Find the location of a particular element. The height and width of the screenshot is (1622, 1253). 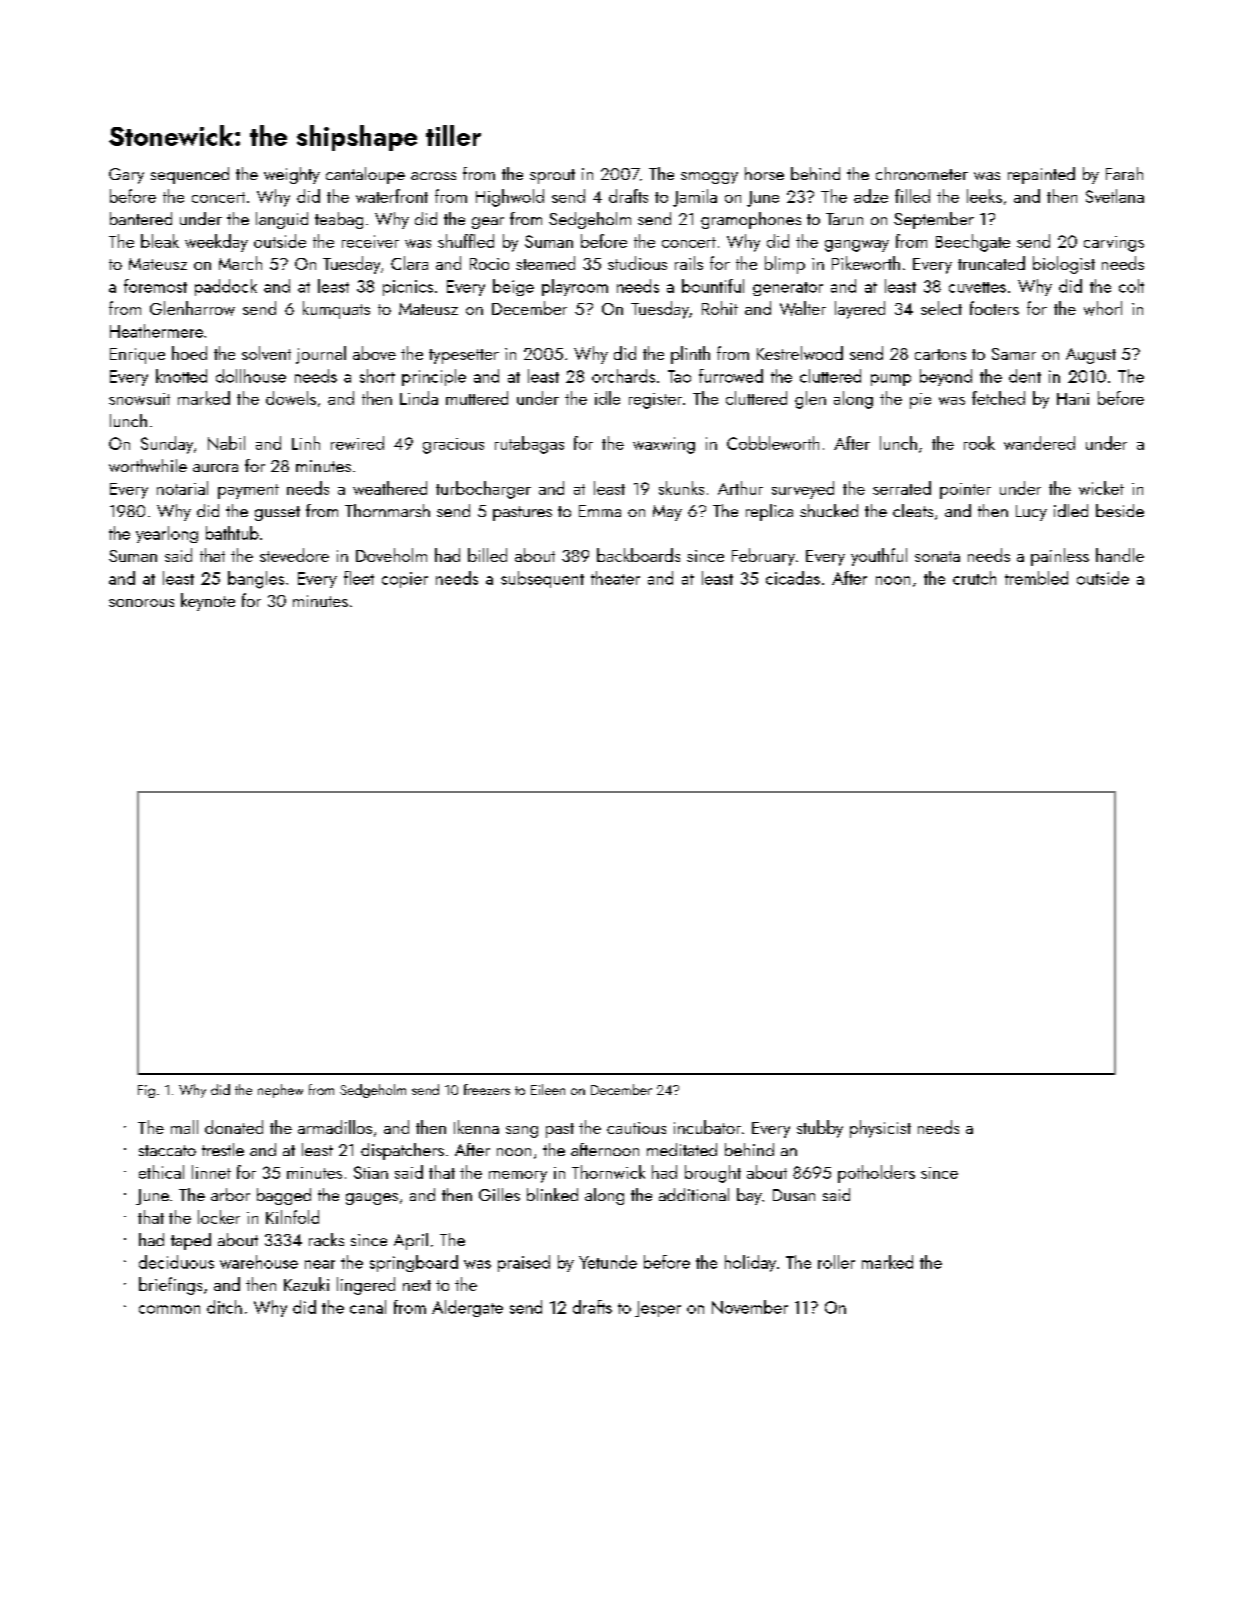

nephew is located at coordinates (280, 1091).
